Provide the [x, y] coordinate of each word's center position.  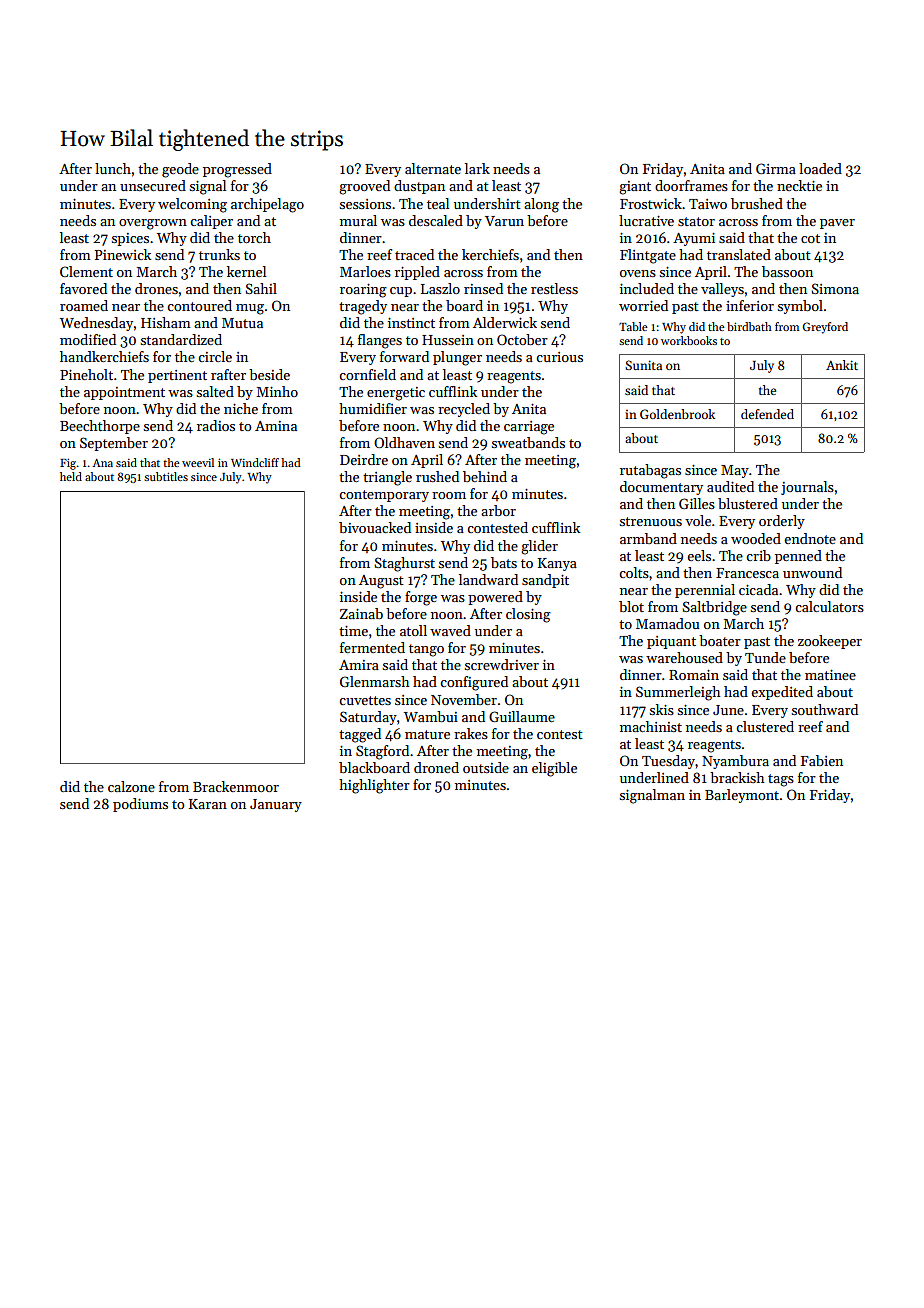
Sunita [643, 365]
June [728, 710]
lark [477, 168]
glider [539, 547]
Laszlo [440, 288]
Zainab [361, 613]
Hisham [166, 322]
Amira [359, 665]
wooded [756, 538]
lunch [113, 168]
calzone [131, 786]
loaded [820, 168]
